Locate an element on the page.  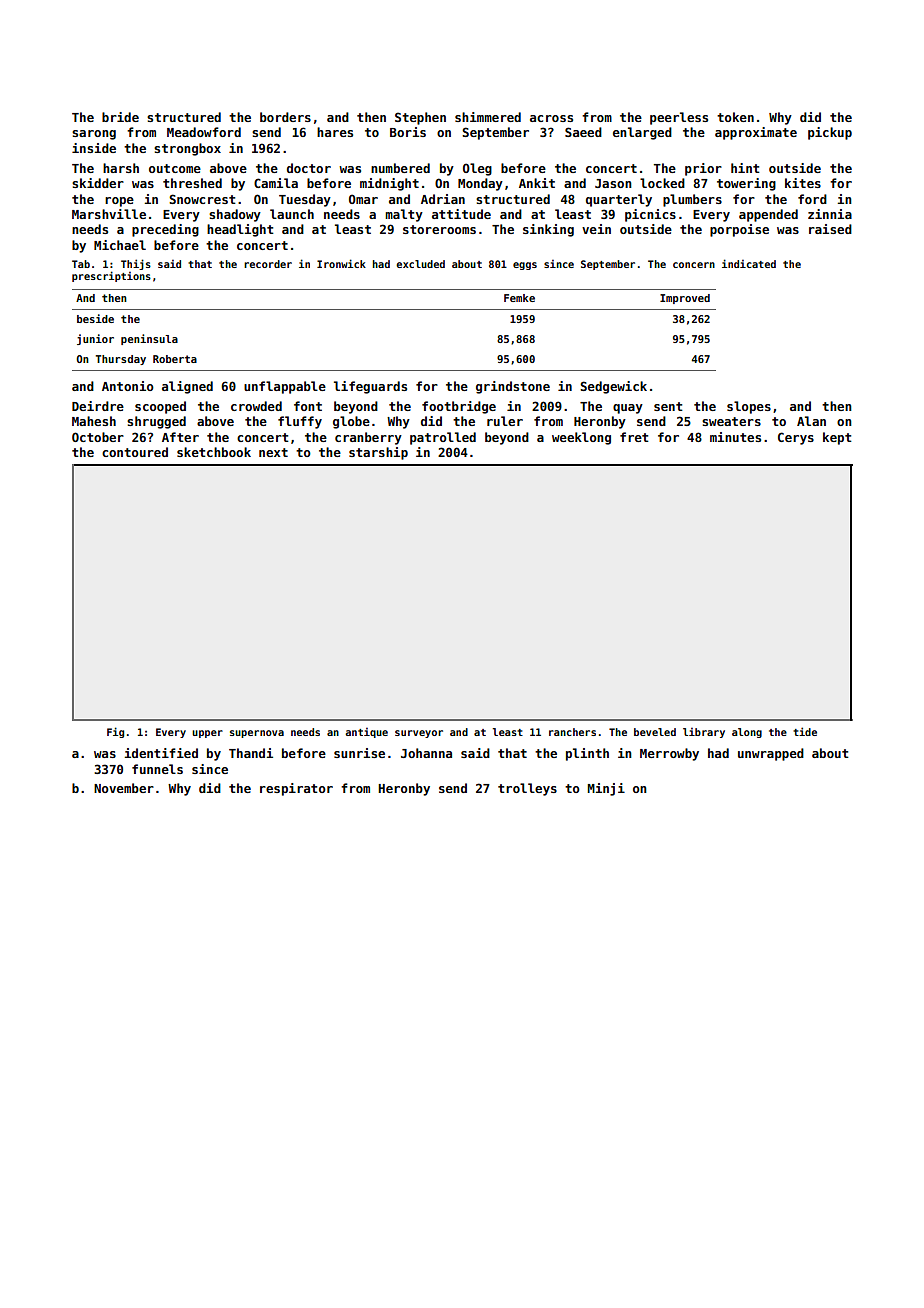
antique is located at coordinates (366, 733).
